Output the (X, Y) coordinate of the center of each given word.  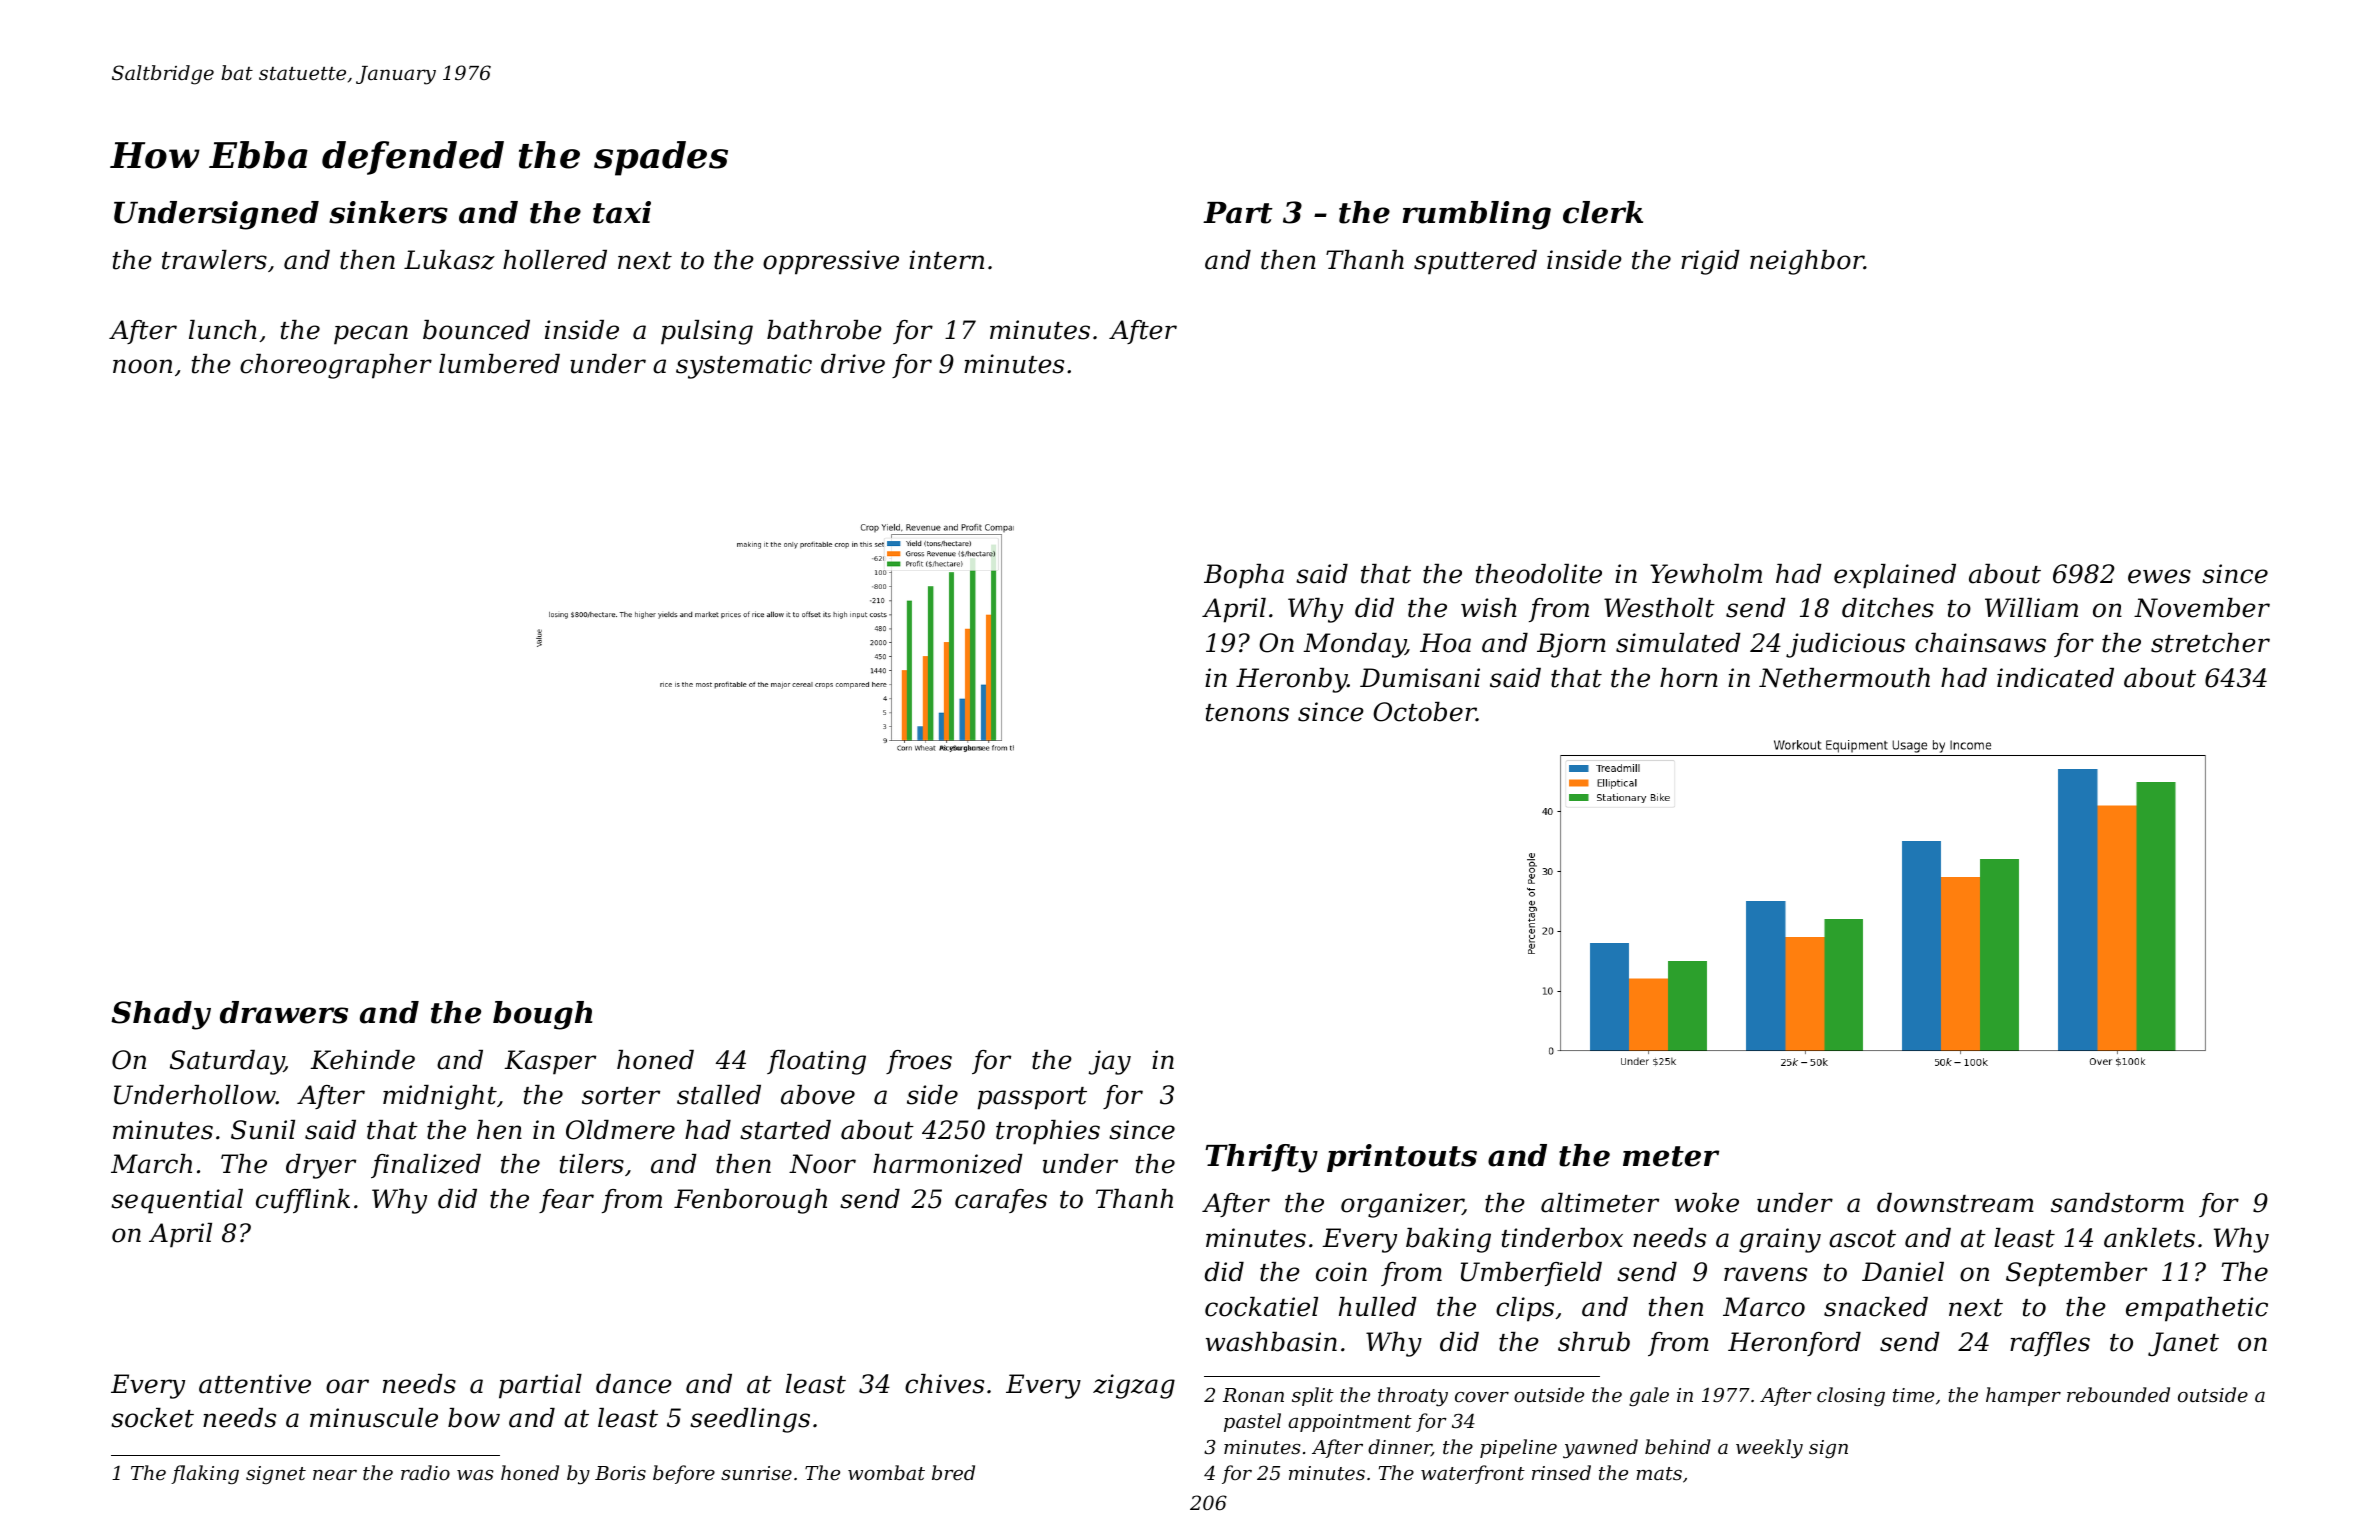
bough (542, 1015)
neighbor (1807, 262)
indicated (2055, 678)
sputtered (1475, 262)
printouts (1402, 1158)
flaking (205, 1474)
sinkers (388, 212)
